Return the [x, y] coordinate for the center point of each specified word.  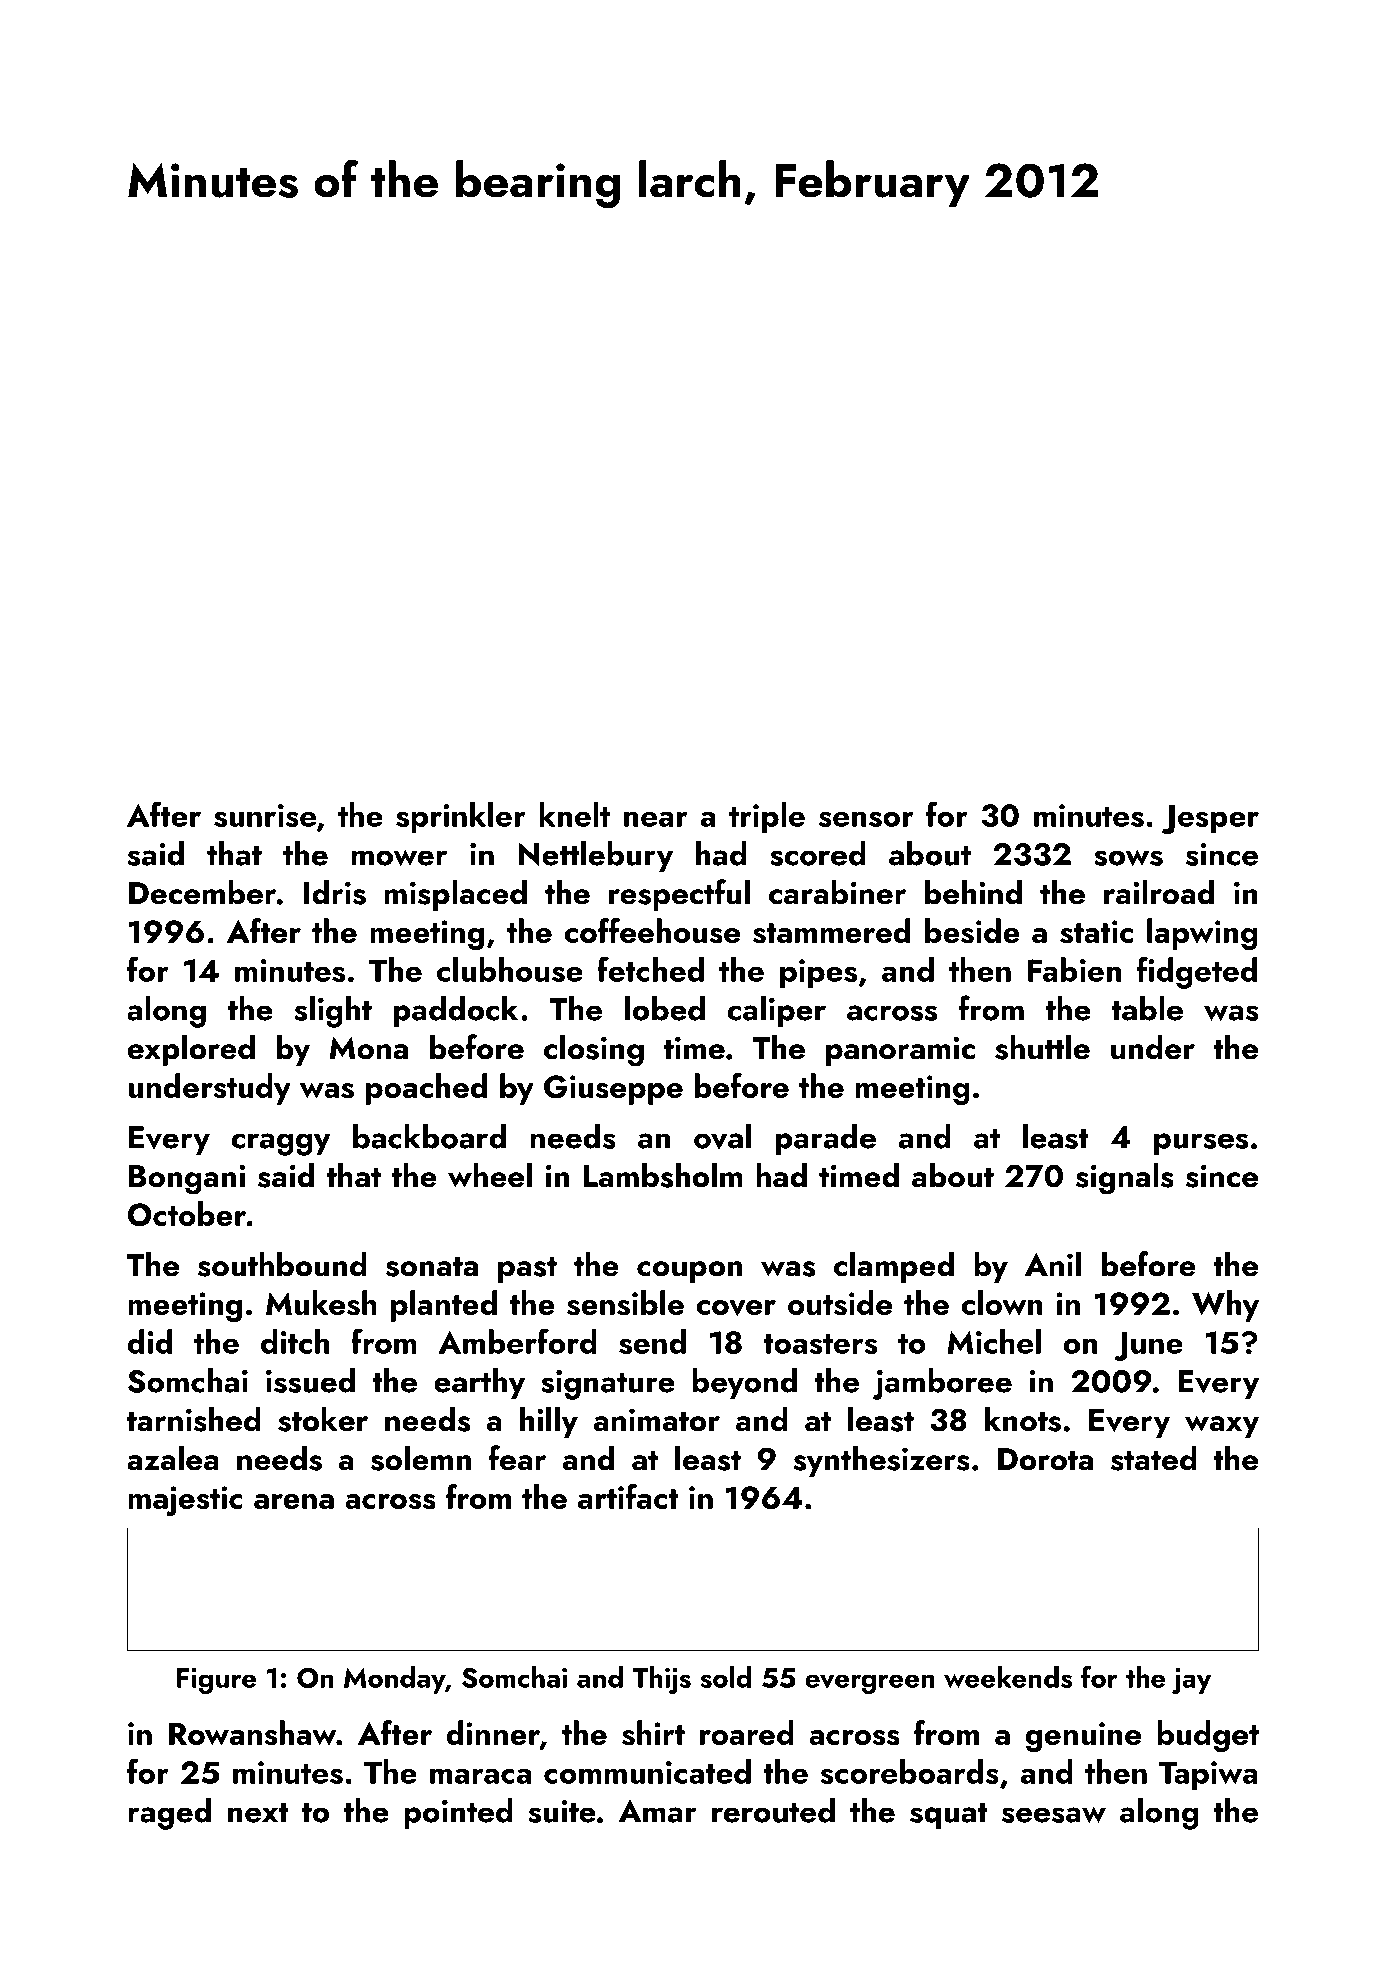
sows [1128, 858]
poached [426, 1089]
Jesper [1210, 819]
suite [562, 1811]
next [258, 1813]
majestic [185, 1501]
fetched [650, 969]
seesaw [1054, 1815]
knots [1023, 1419]
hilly [549, 1422]
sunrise [265, 815]
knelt [575, 814]
